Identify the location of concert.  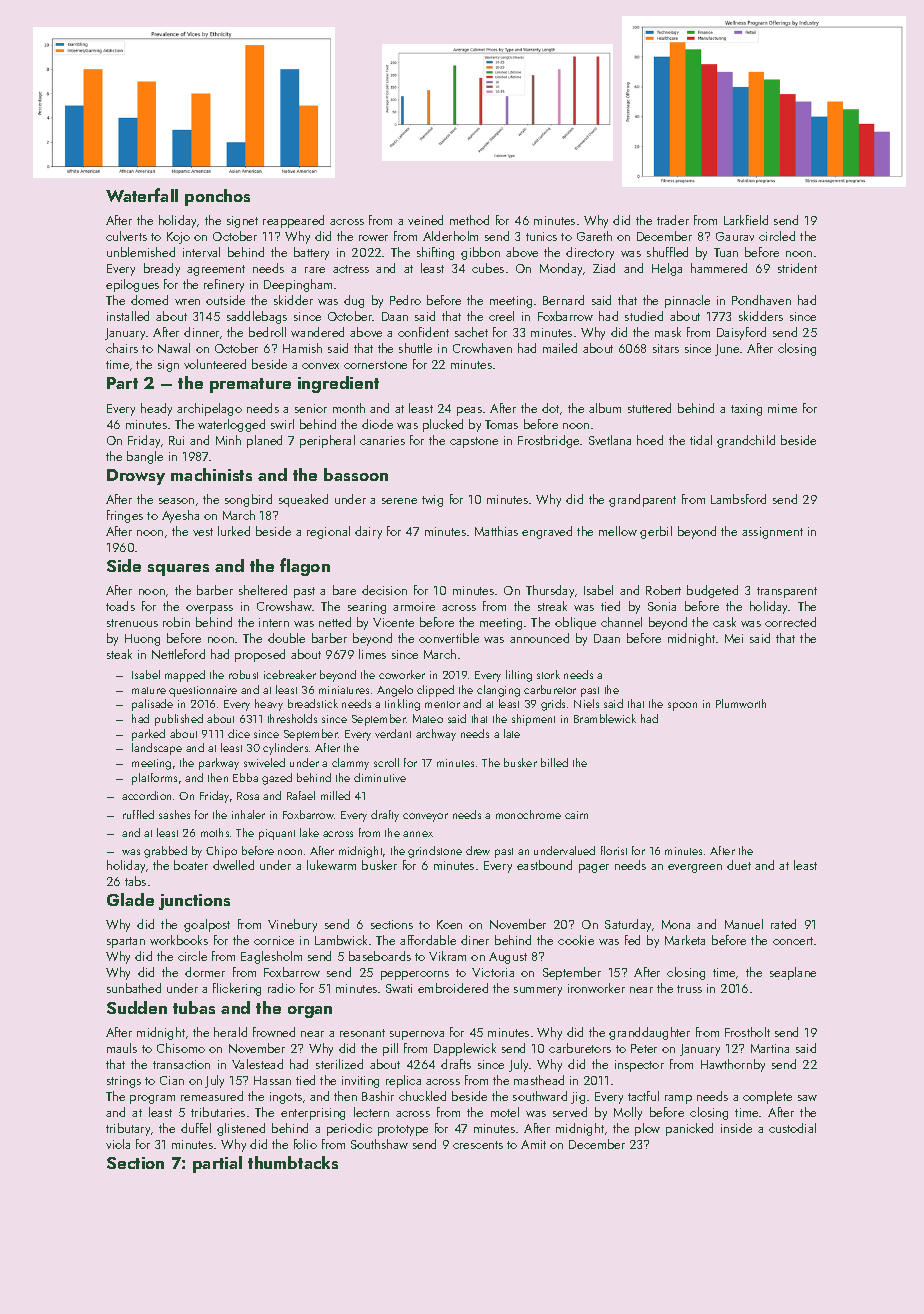
(793, 941).
